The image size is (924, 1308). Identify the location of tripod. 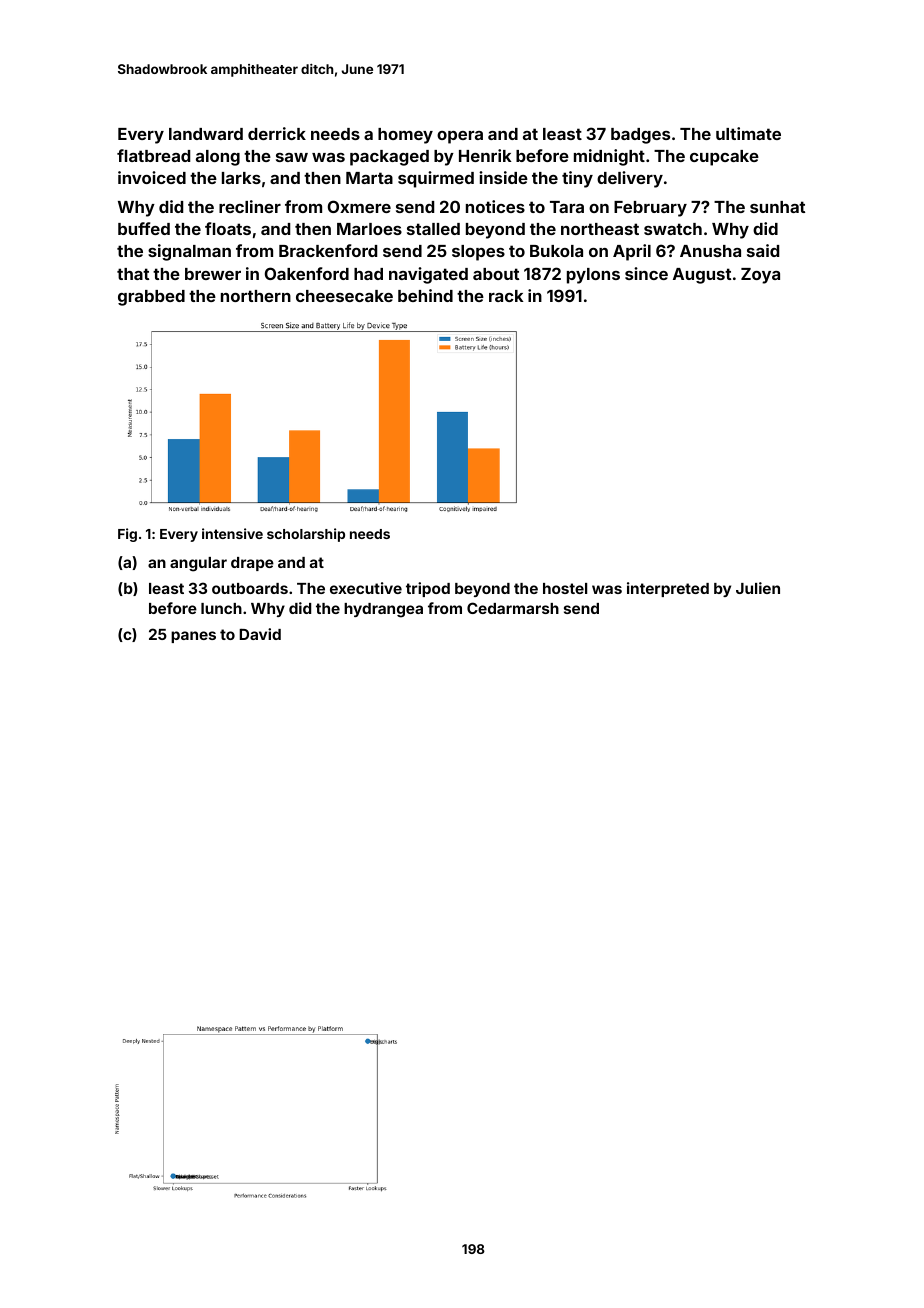
(428, 589).
